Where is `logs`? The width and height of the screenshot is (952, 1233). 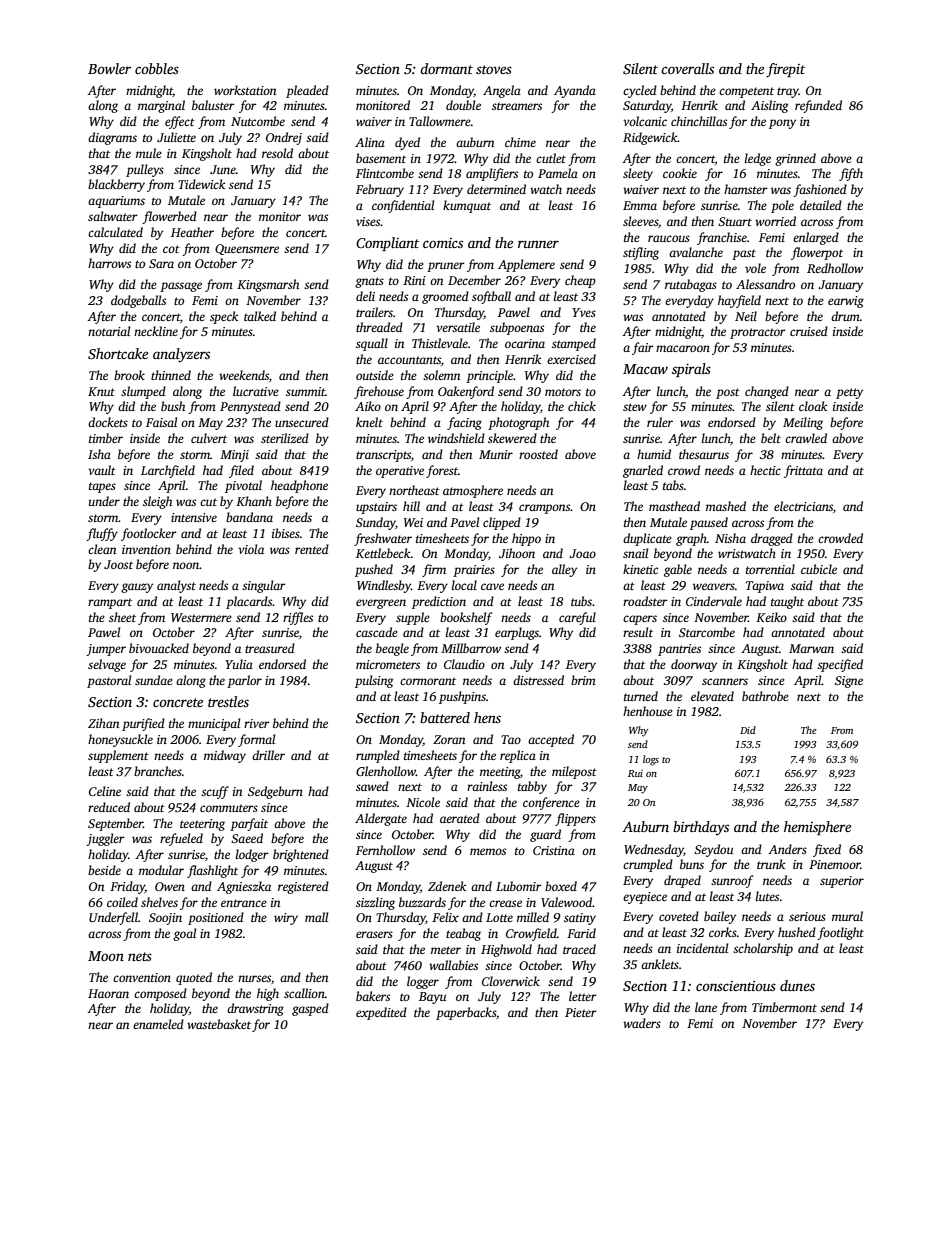 logs is located at coordinates (651, 760).
